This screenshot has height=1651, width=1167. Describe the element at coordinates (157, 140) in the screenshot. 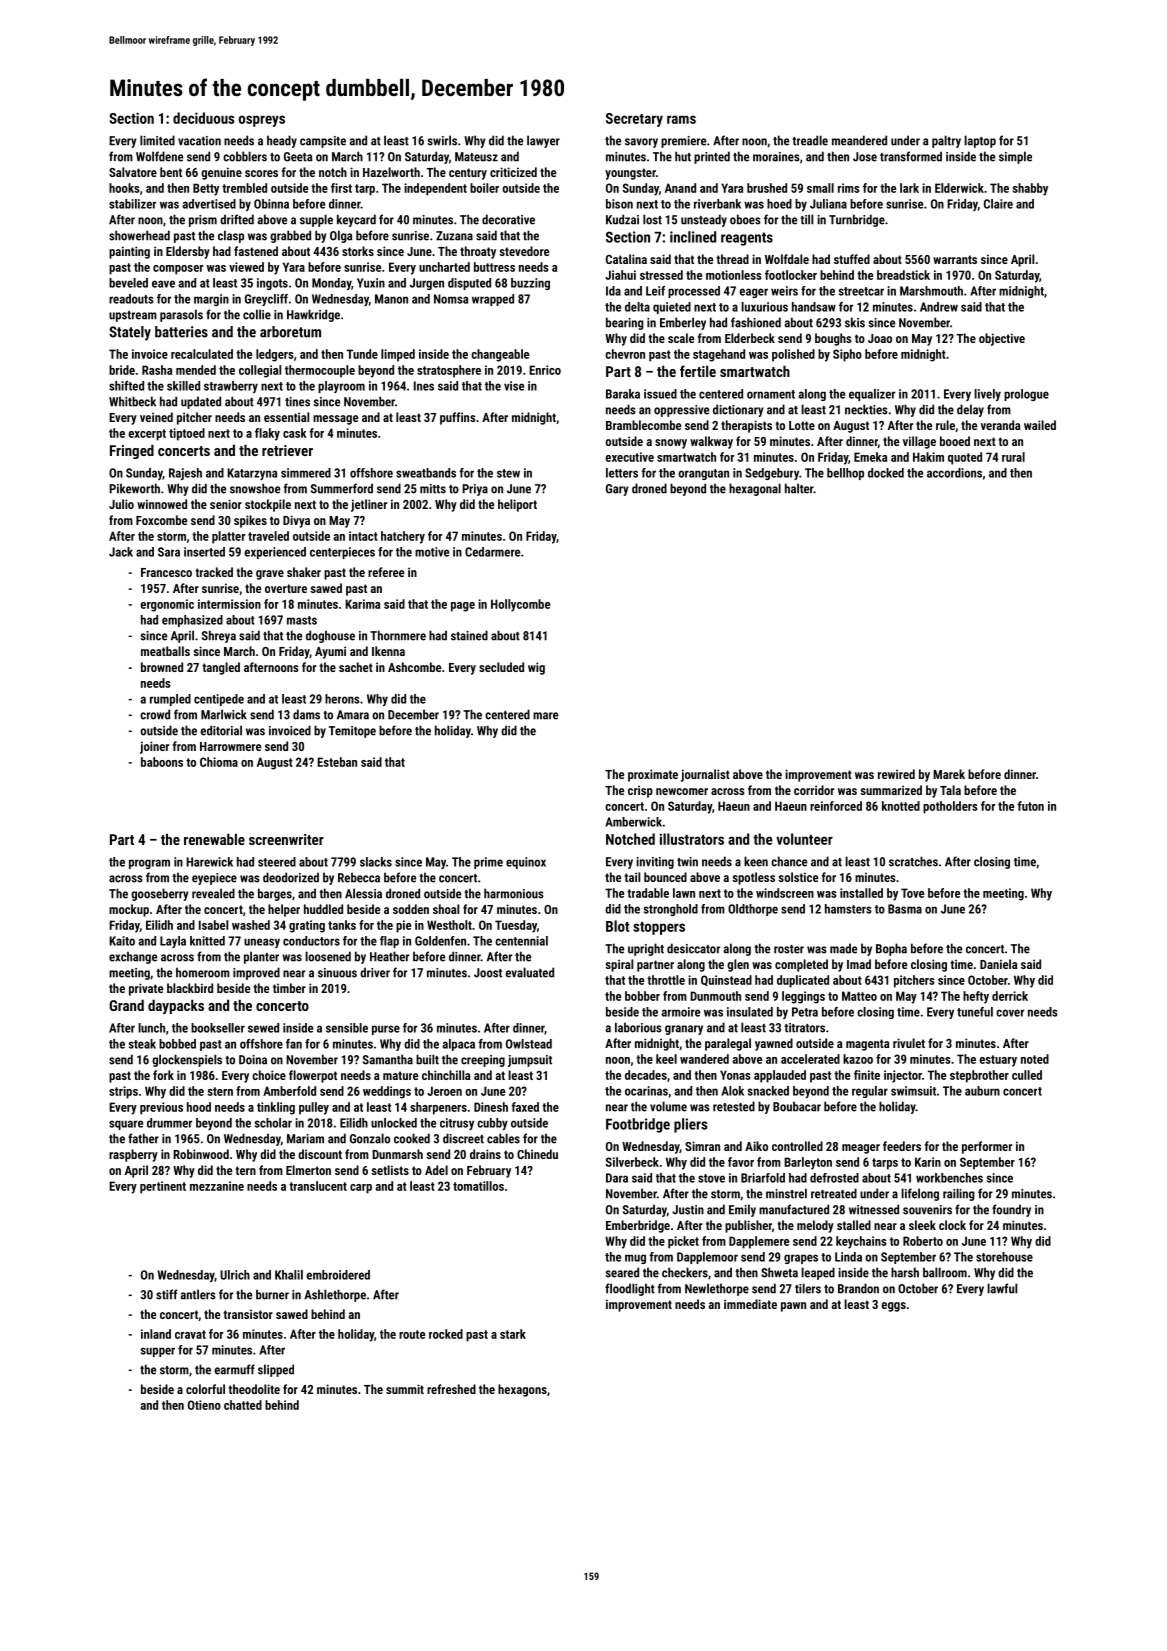

I see `limited` at that location.
